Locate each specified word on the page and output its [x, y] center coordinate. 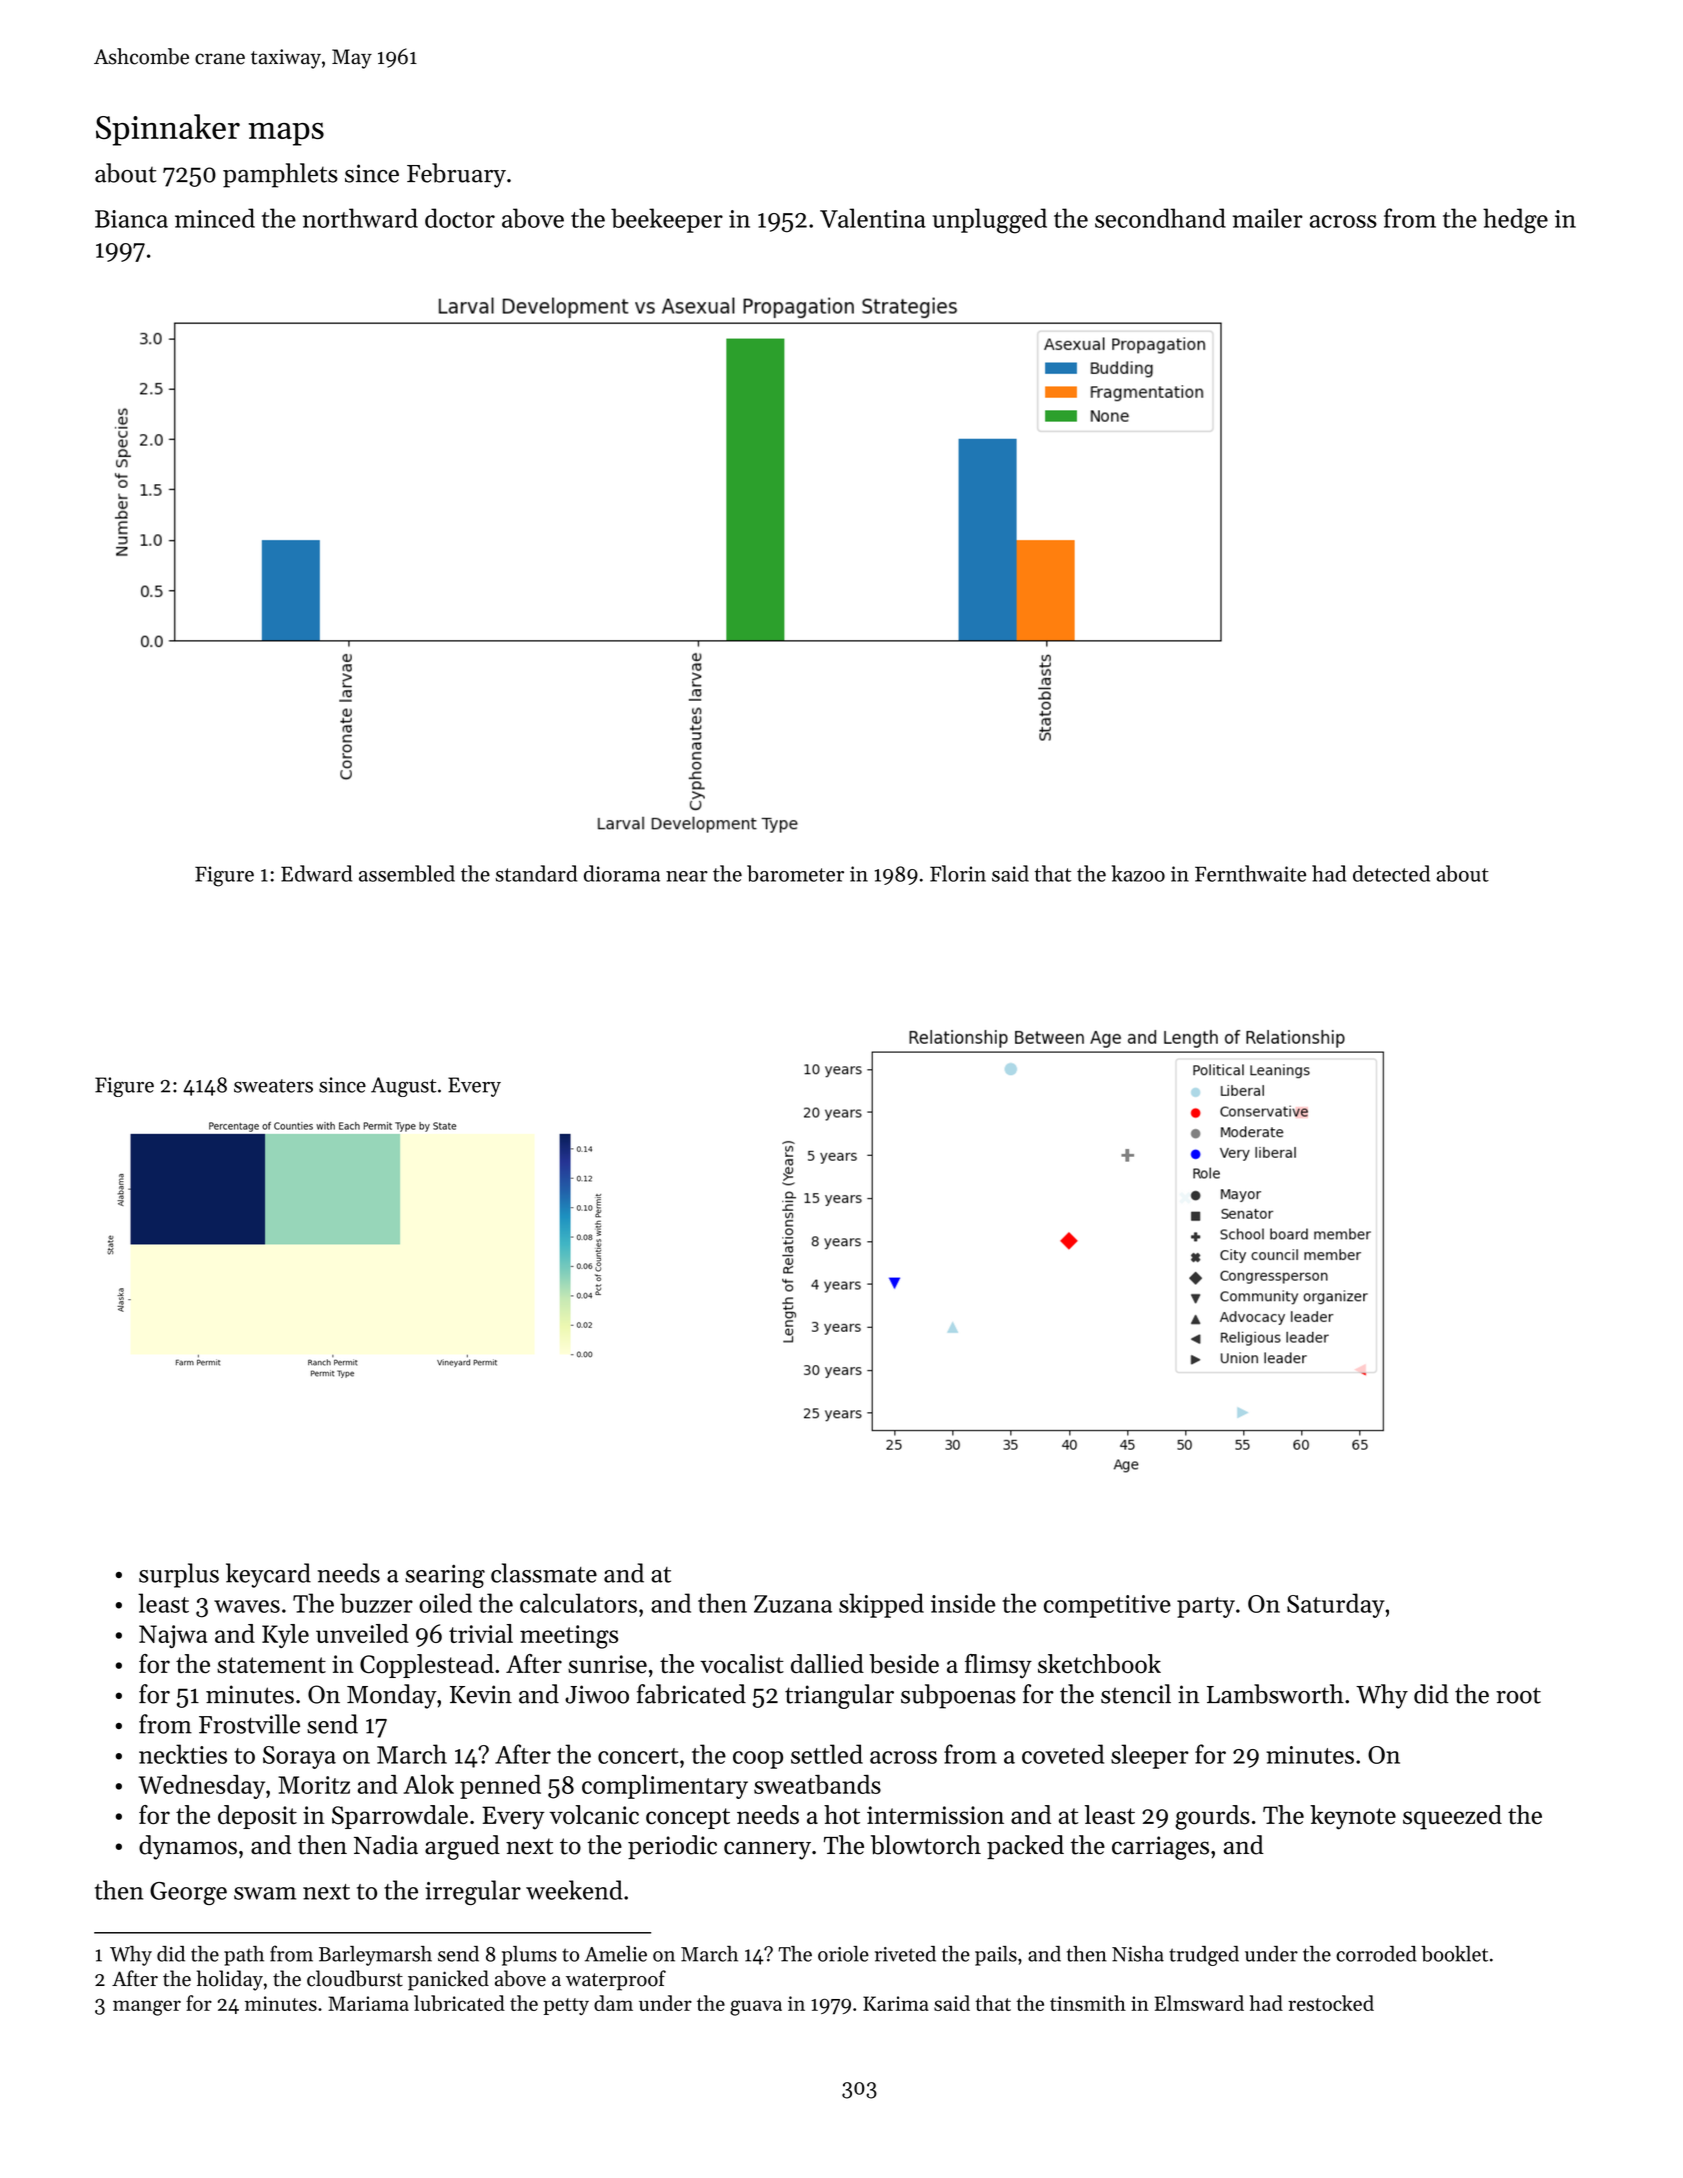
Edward [316, 873]
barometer [795, 873]
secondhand [1160, 218]
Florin [958, 873]
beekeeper [667, 220]
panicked [448, 1980]
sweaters [273, 1086]
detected [1391, 873]
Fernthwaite [1250, 873]
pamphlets [280, 175]
